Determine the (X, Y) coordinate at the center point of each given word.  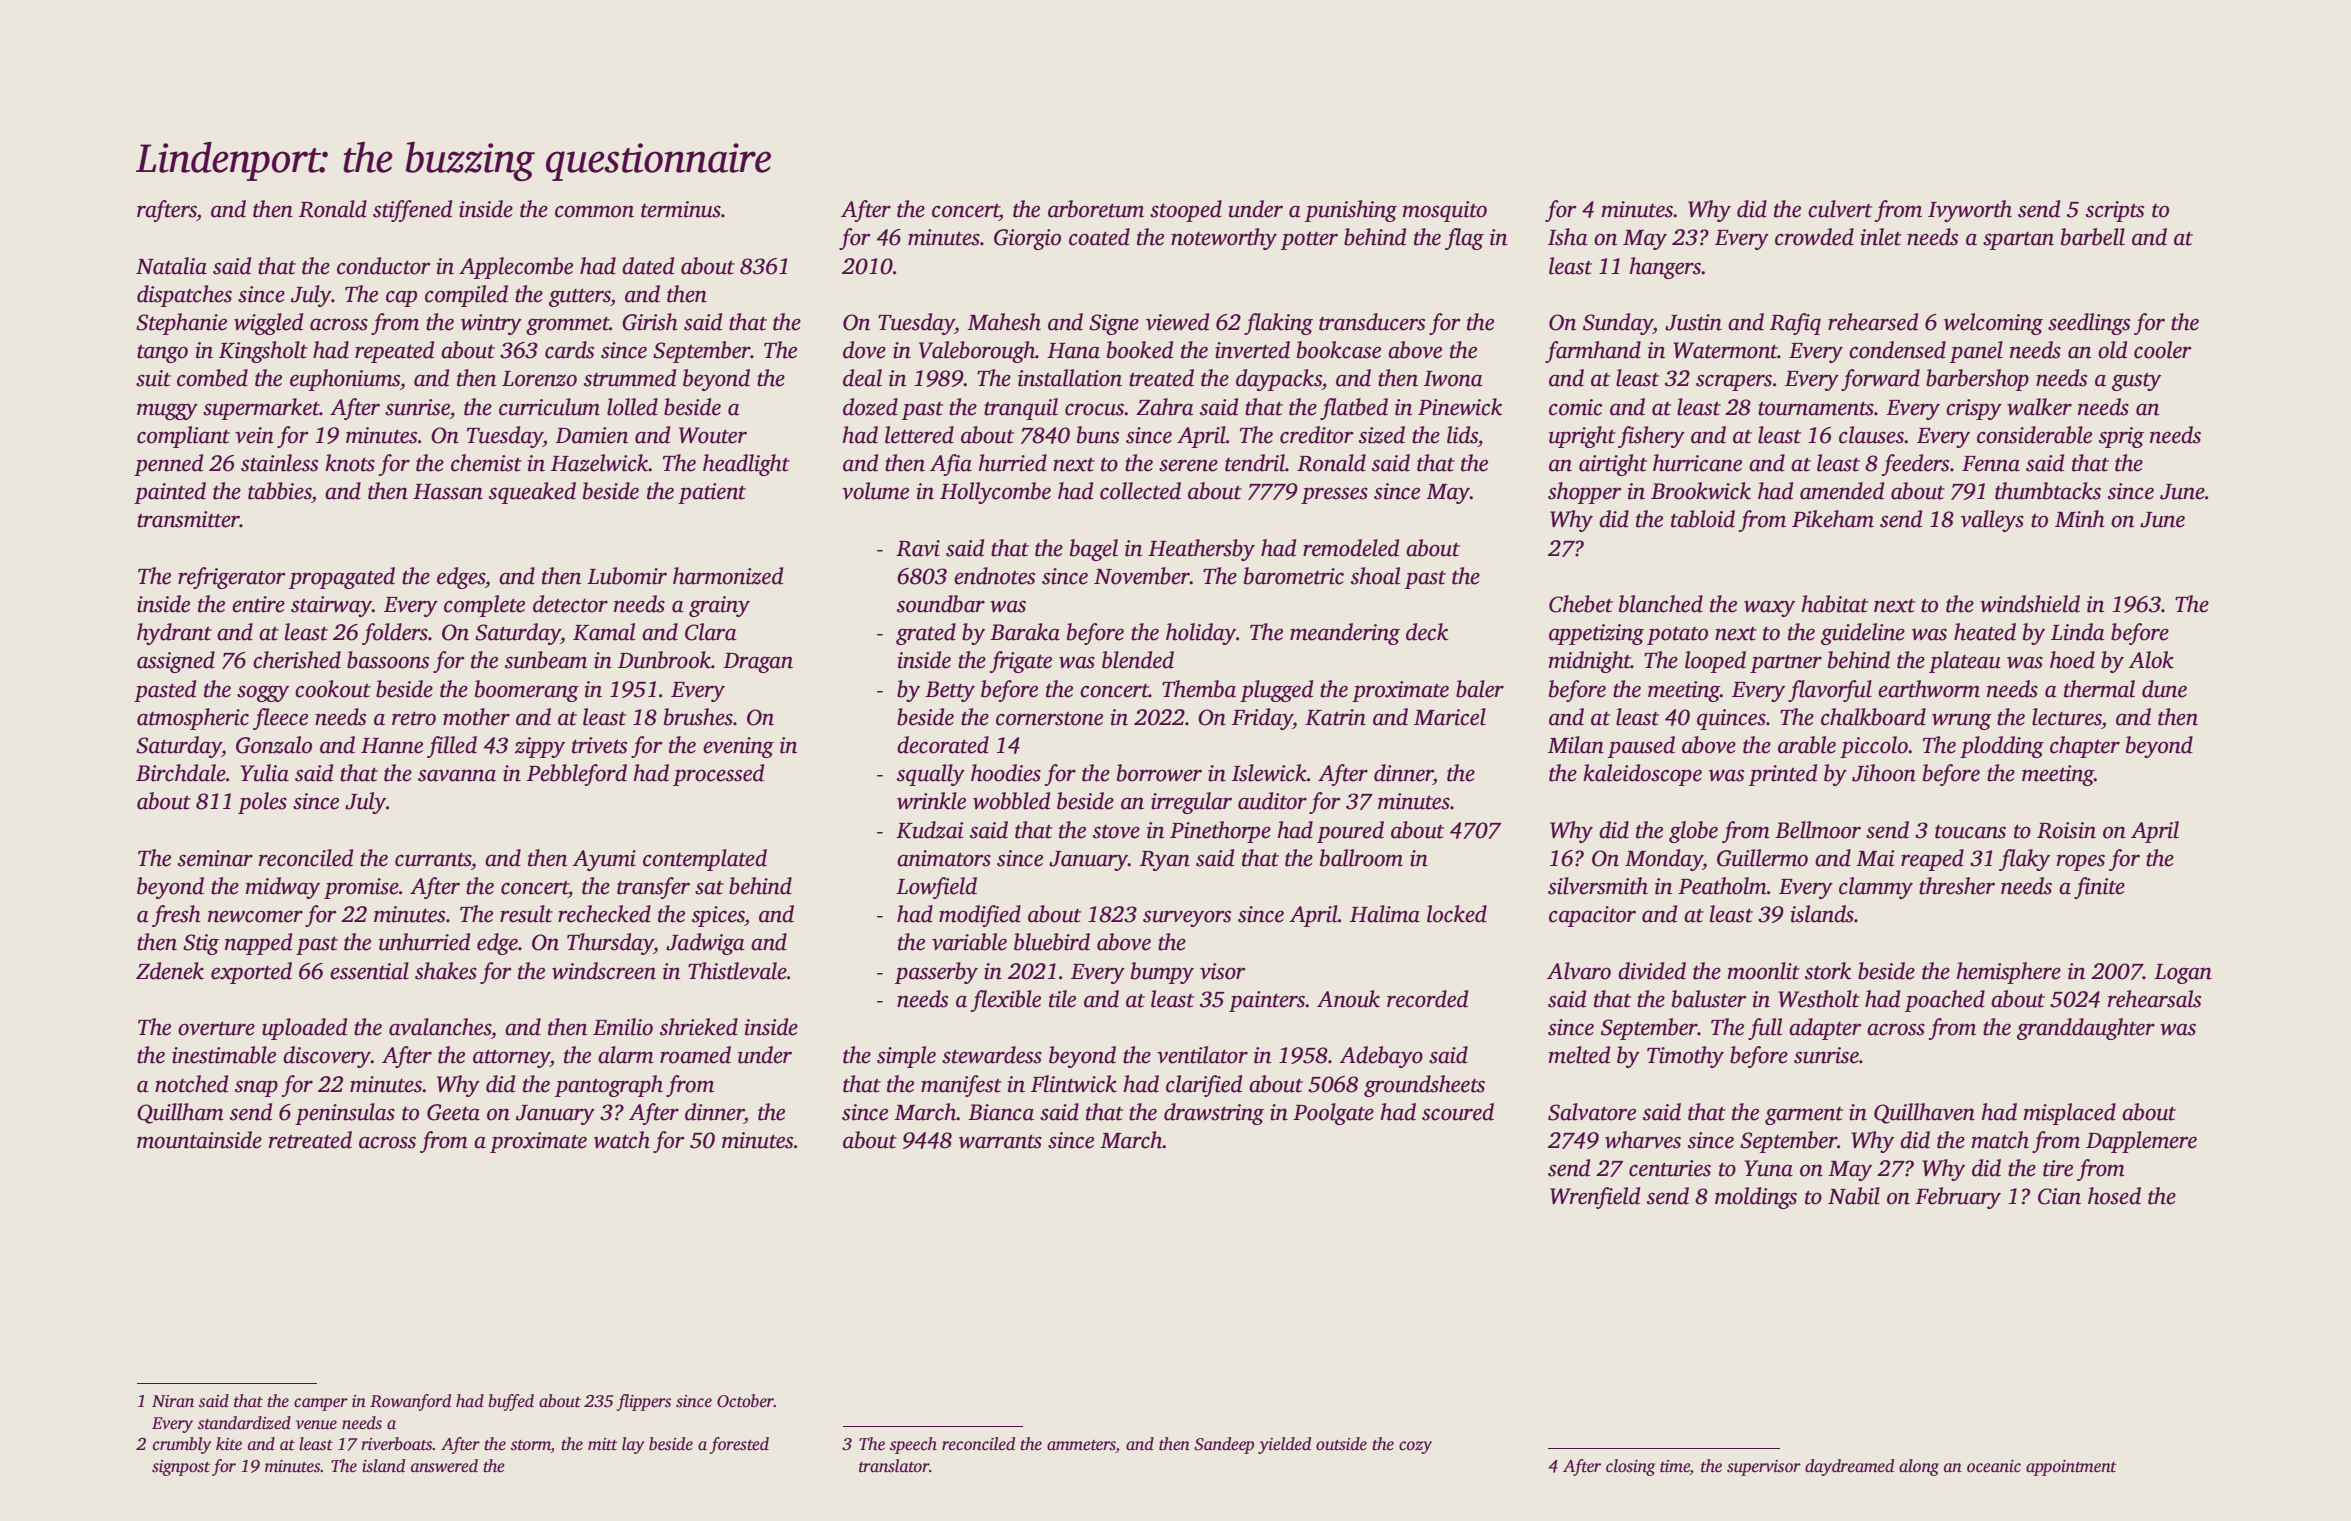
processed (718, 775)
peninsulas (345, 1114)
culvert (1840, 209)
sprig (2121, 437)
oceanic (1994, 1466)
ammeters (1081, 1446)
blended (1138, 660)
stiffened (412, 211)
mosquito (1444, 211)
